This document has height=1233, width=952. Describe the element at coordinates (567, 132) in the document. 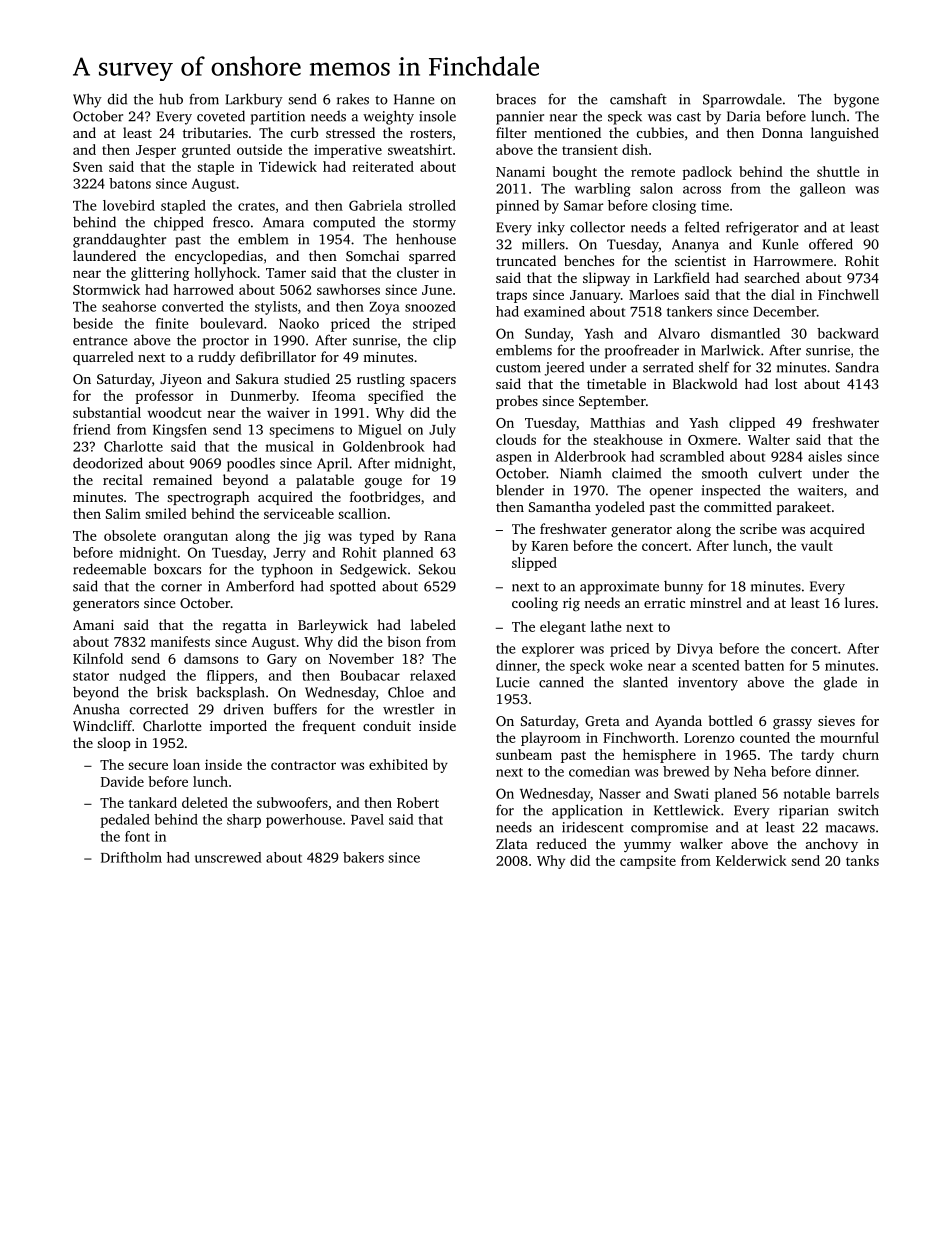

I see `mentioned` at that location.
